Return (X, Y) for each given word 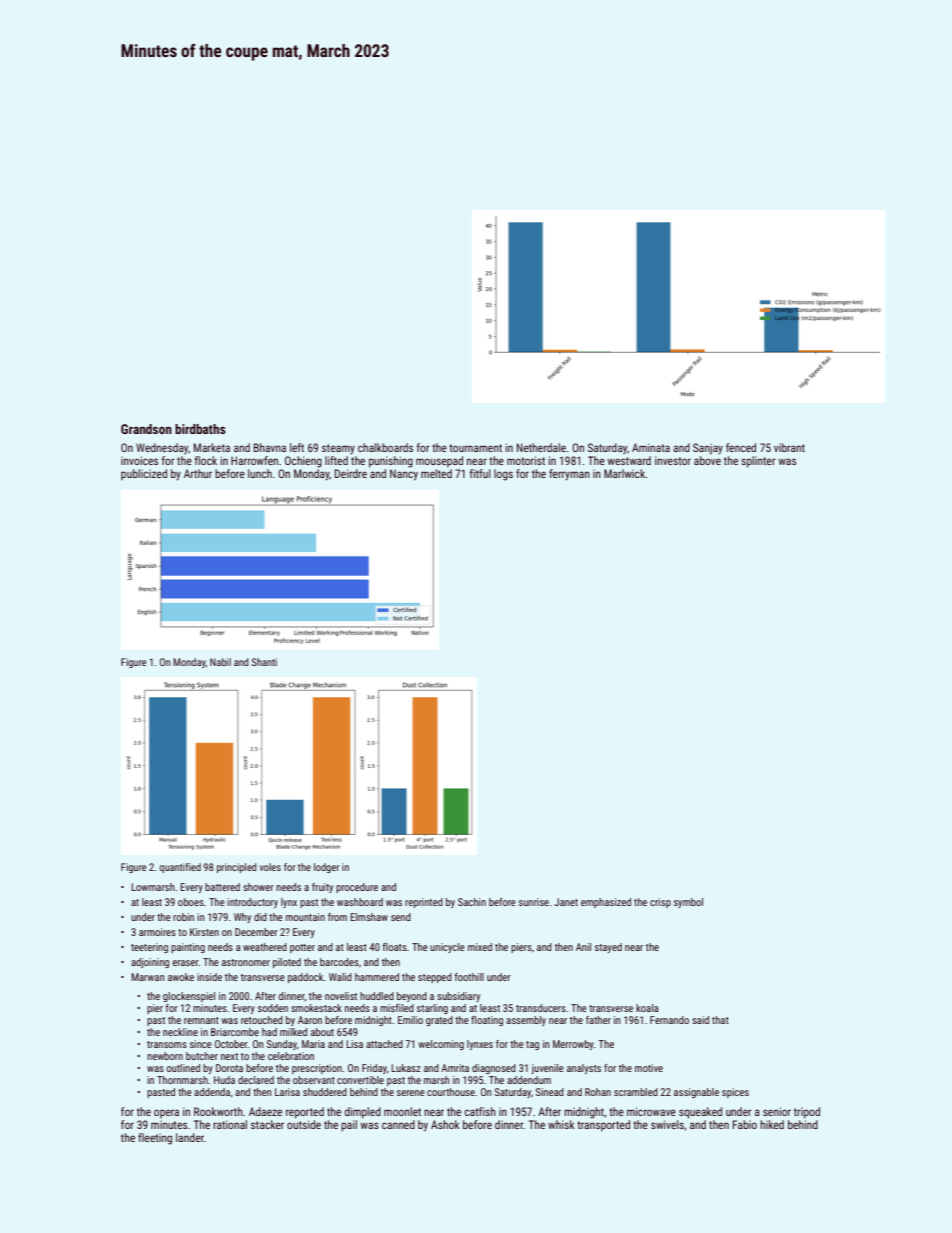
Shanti (264, 662)
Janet (566, 902)
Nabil (220, 662)
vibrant (789, 447)
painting (188, 948)
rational (230, 1124)
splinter (758, 462)
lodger (327, 868)
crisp (660, 903)
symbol (688, 903)
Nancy (404, 475)
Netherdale (541, 447)
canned (398, 1124)
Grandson (146, 429)
